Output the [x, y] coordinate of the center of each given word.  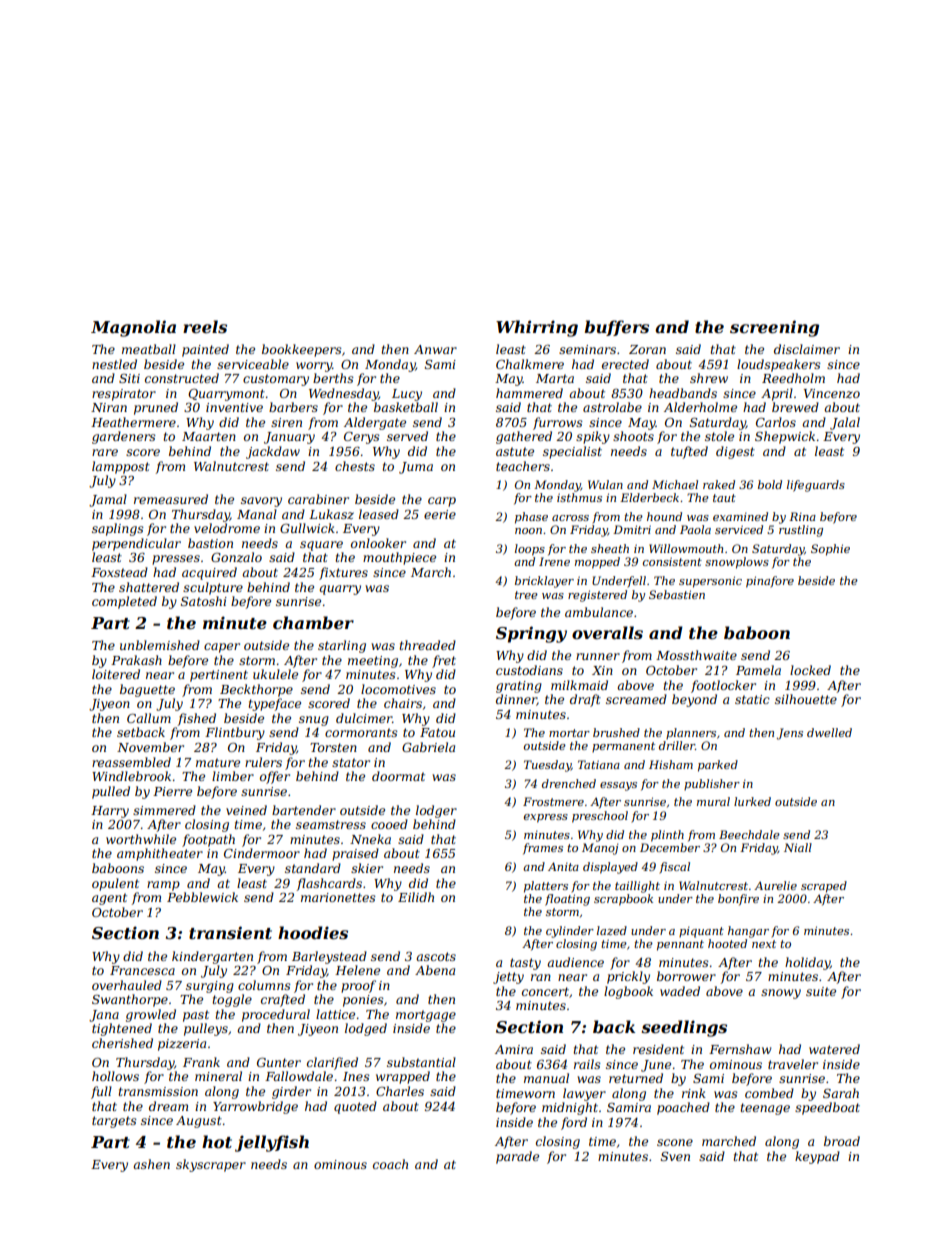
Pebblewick [202, 897]
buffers [616, 328]
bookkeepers [302, 350]
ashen [151, 1164]
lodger [436, 811]
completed [124, 602]
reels [205, 326]
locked [810, 670]
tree [526, 595]
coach [390, 1164]
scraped [824, 887]
